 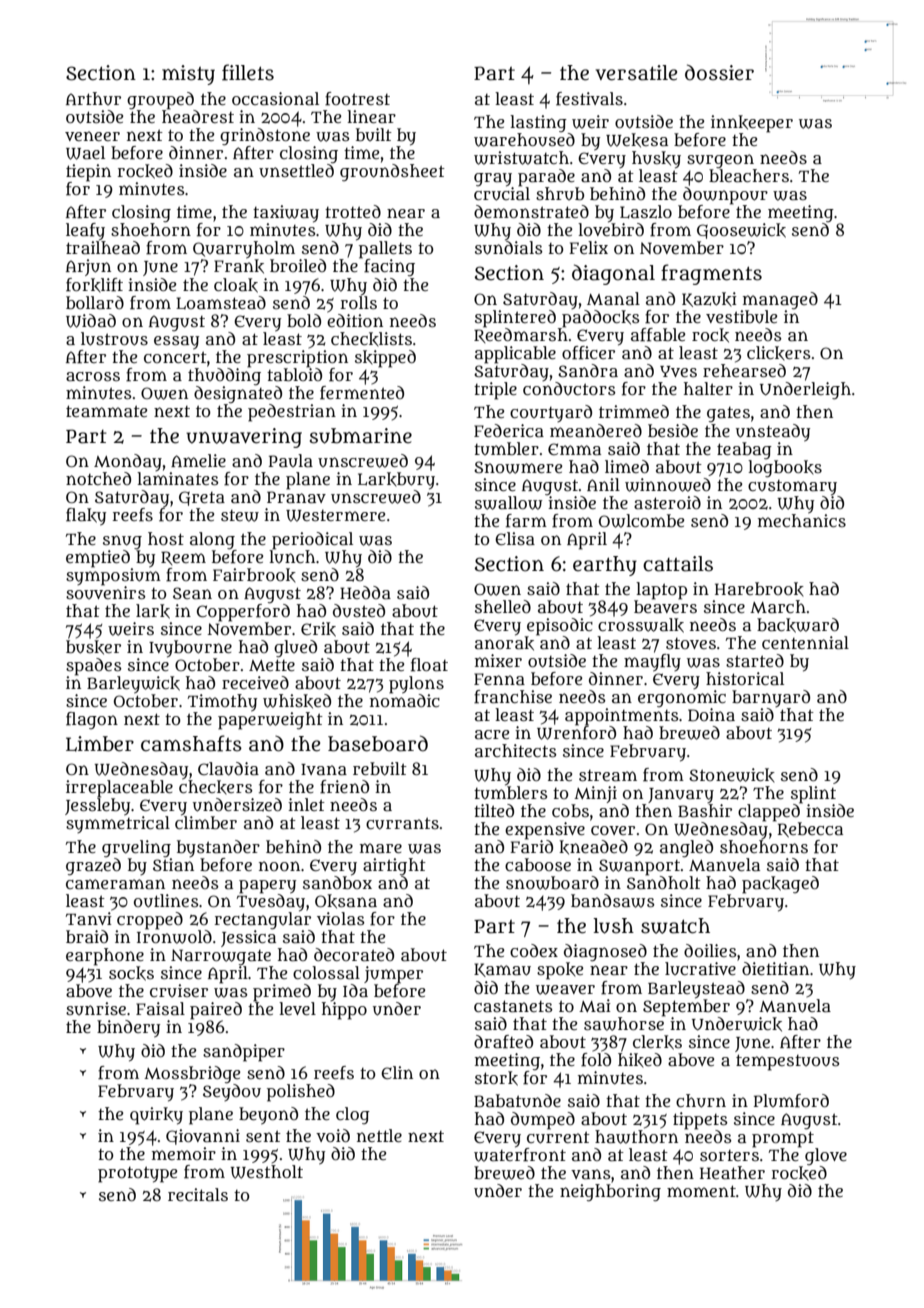 What do you see at coordinates (378, 743) in the document?
I see `baseboard` at bounding box center [378, 743].
